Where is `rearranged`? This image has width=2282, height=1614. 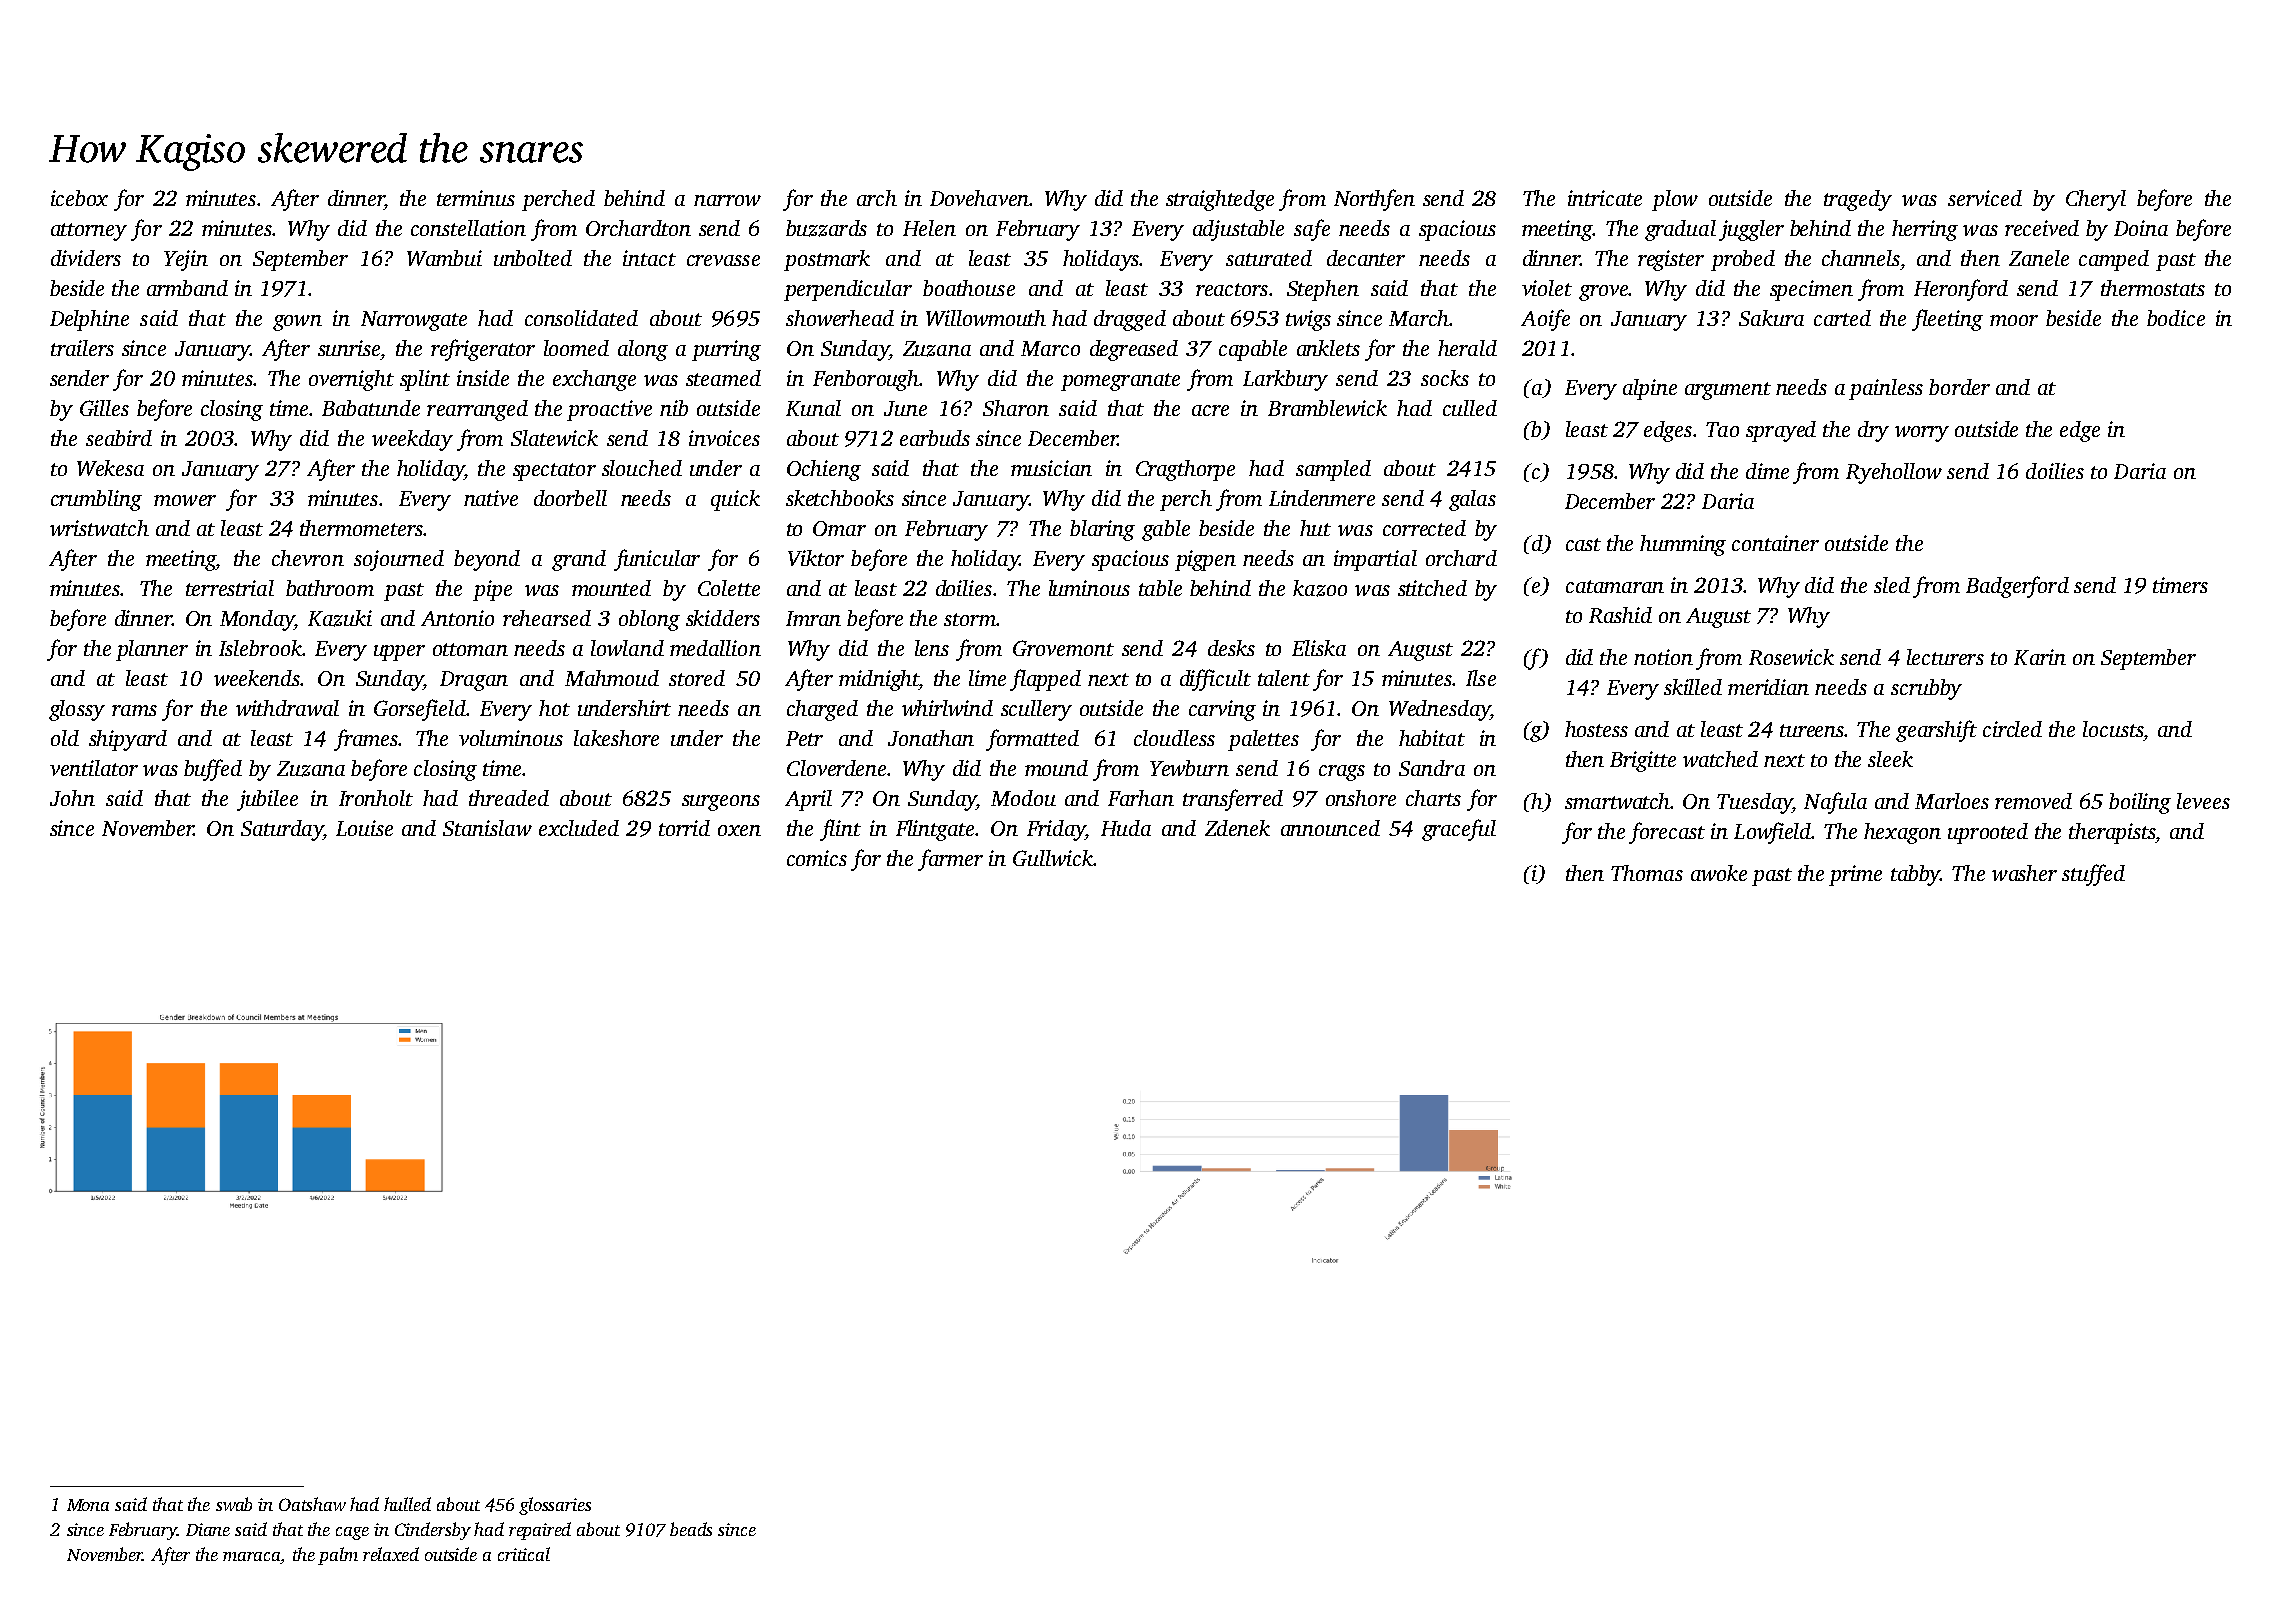
rearranged is located at coordinates (477, 410).
